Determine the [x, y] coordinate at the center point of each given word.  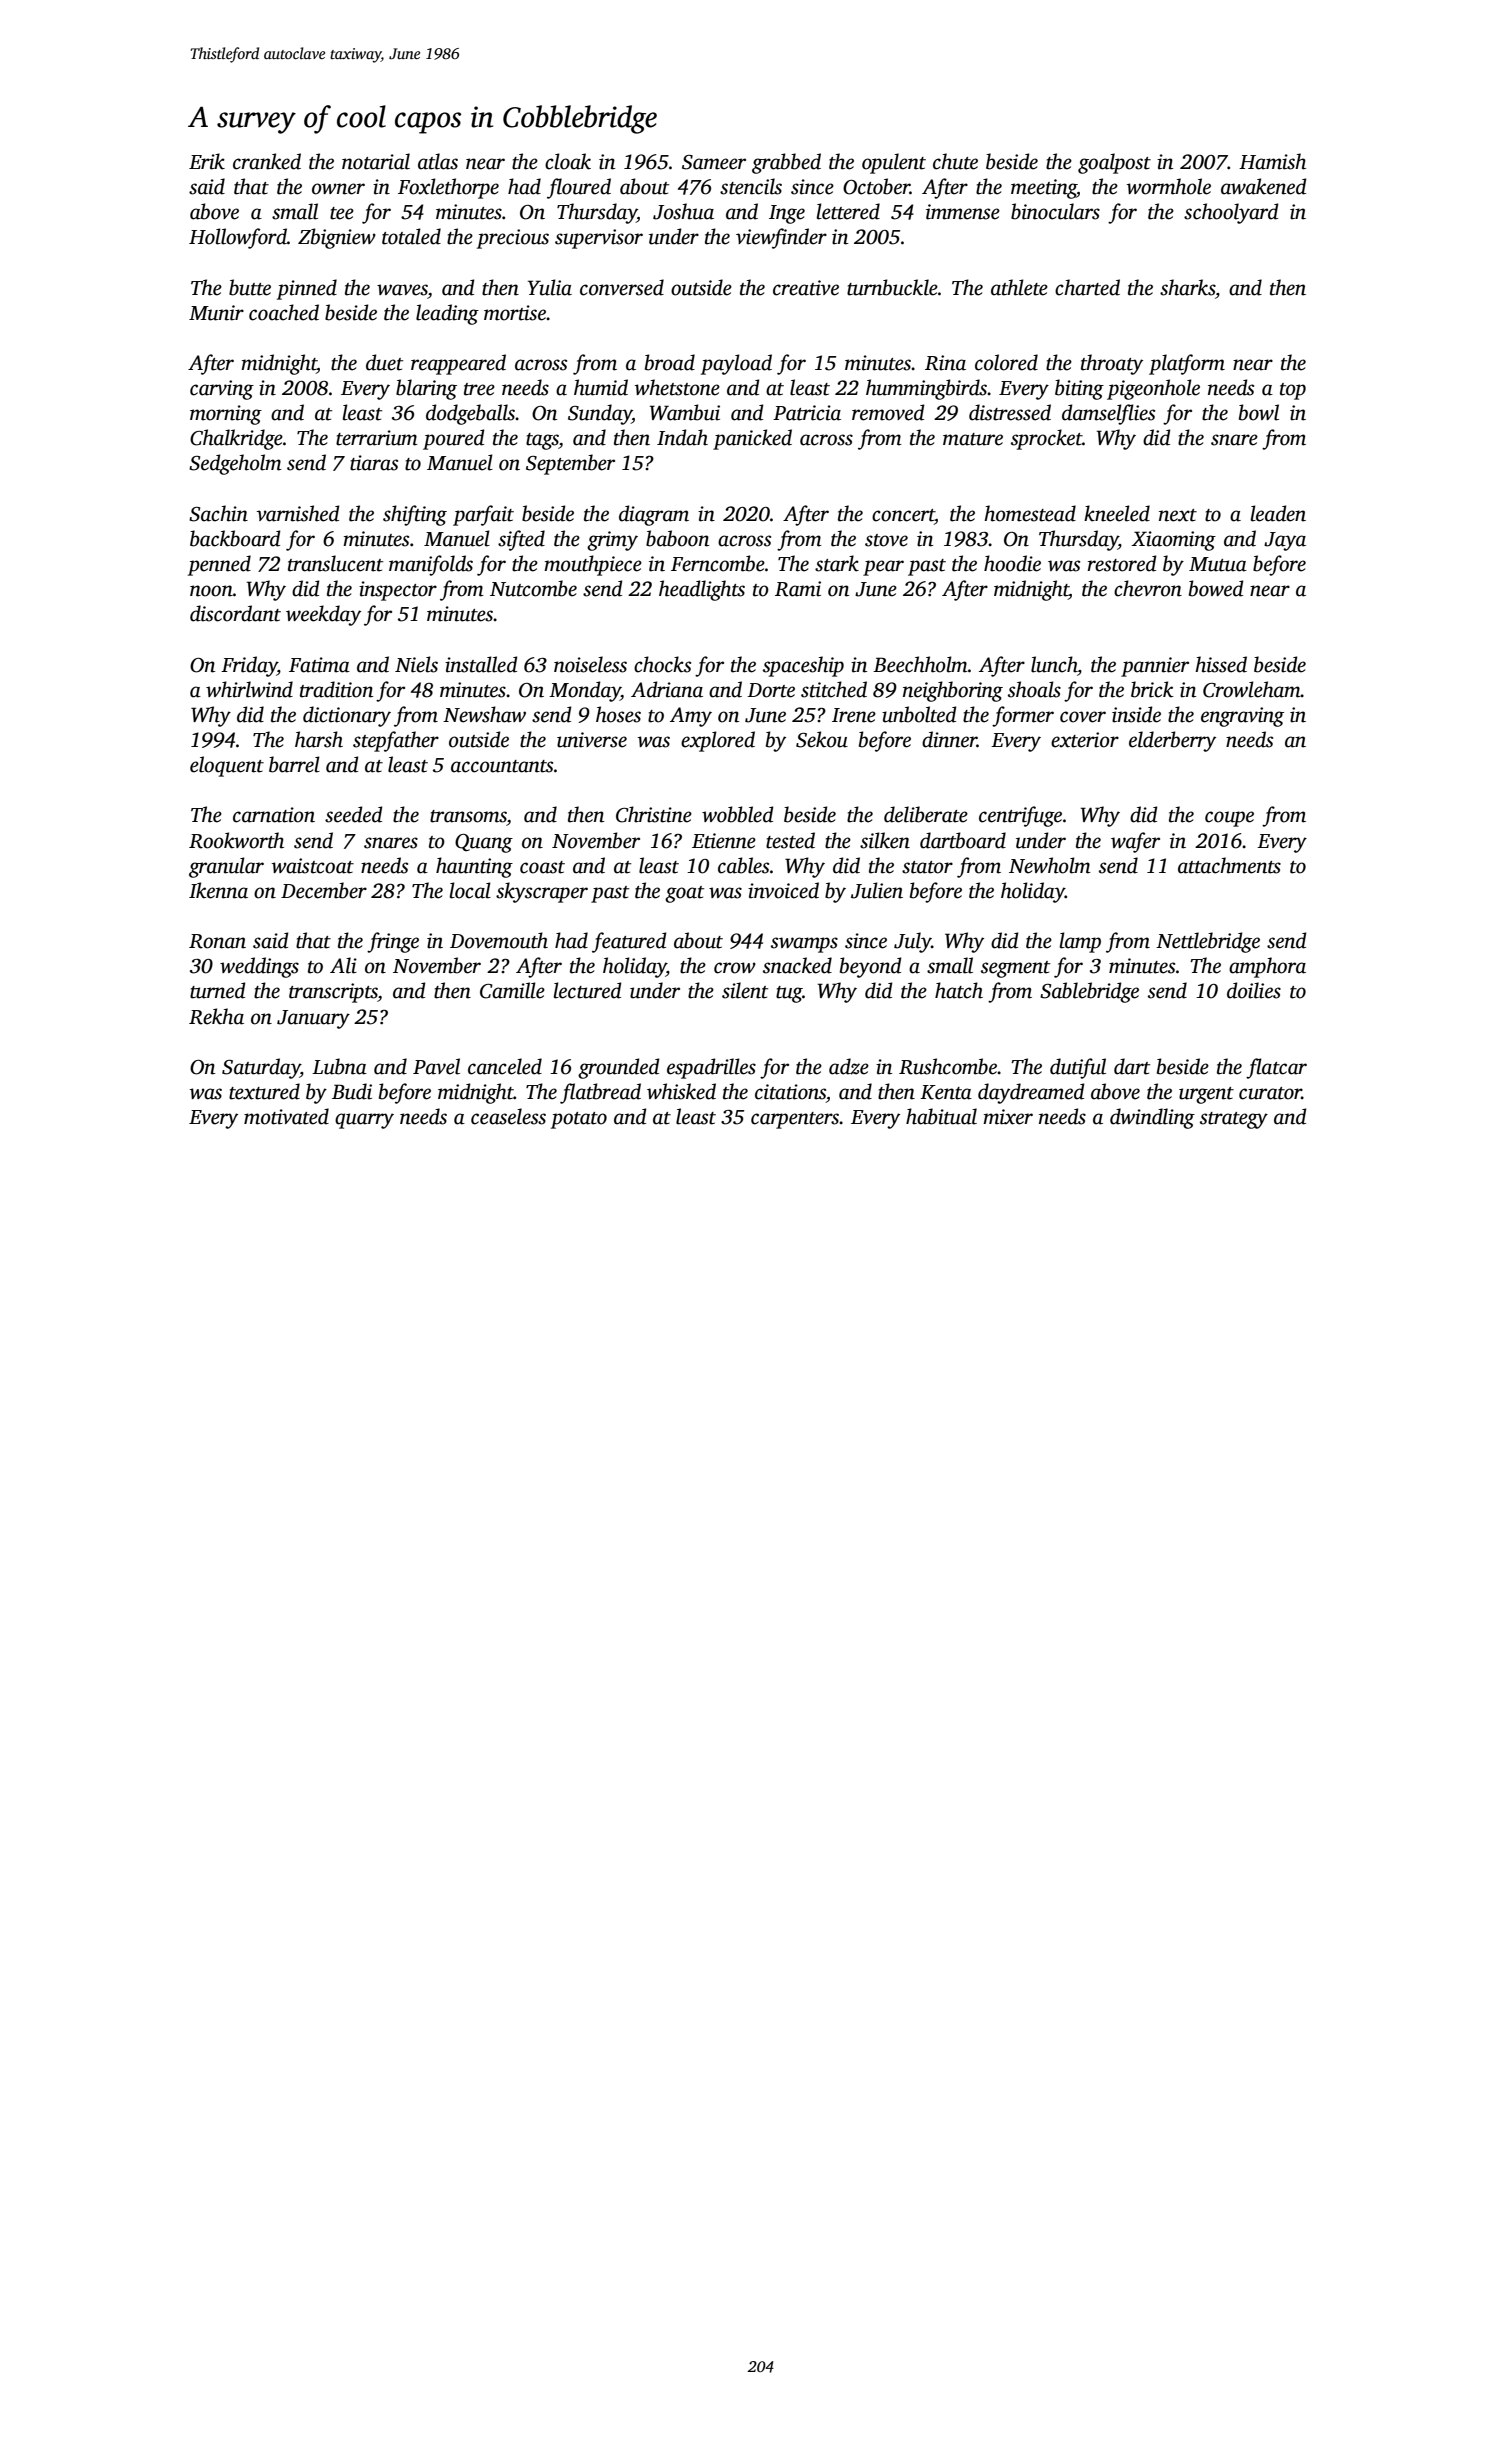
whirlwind [249, 689]
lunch [1054, 664]
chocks [662, 664]
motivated [286, 1116]
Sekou [822, 739]
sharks [1187, 287]
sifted [521, 540]
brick [1152, 689]
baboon [677, 538]
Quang [484, 843]
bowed [1216, 588]
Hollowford [238, 238]
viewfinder [781, 238]
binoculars [1055, 211]
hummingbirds [926, 389]
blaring [426, 389]
